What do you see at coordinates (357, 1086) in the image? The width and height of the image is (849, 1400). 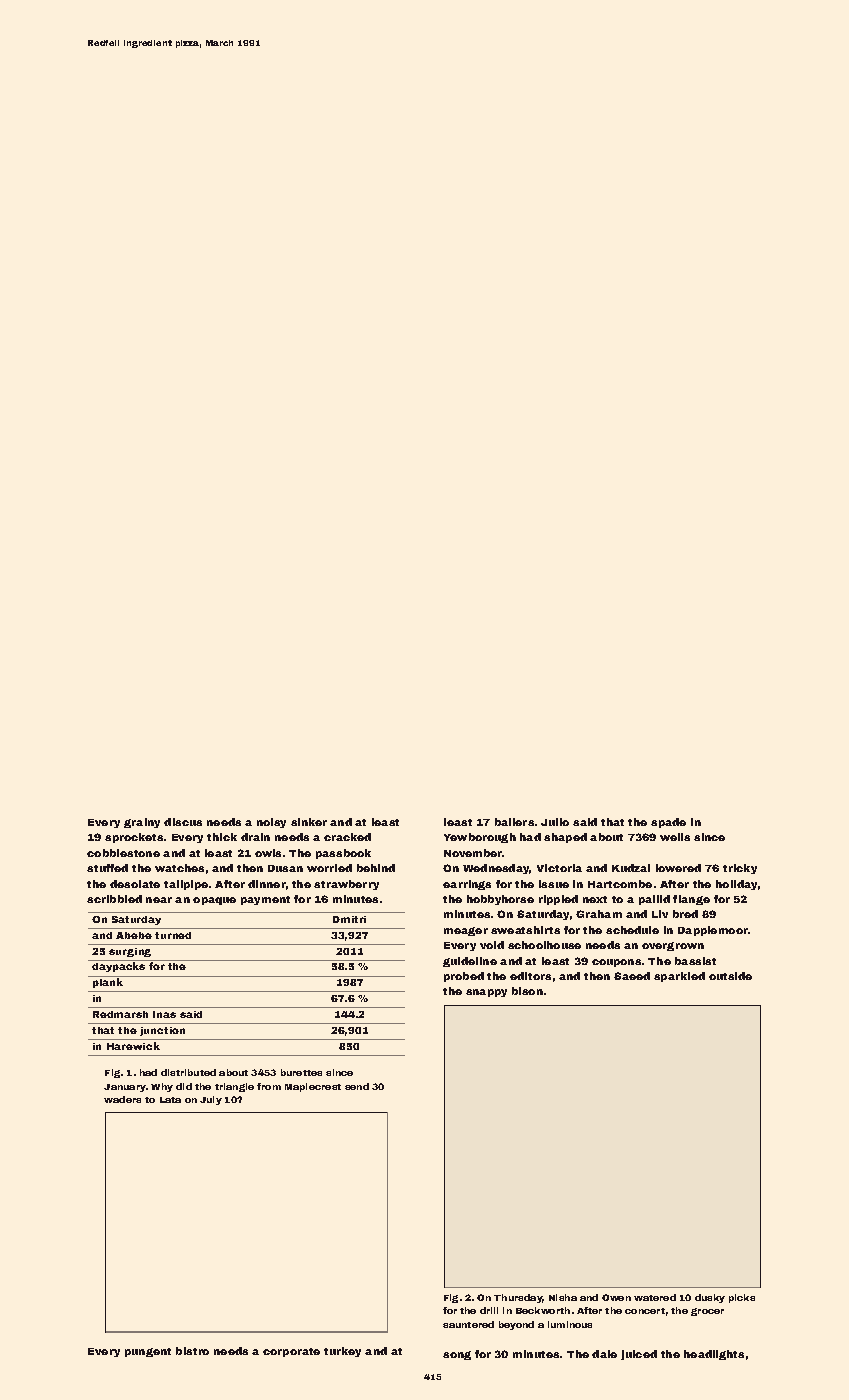 I see `send` at bounding box center [357, 1086].
